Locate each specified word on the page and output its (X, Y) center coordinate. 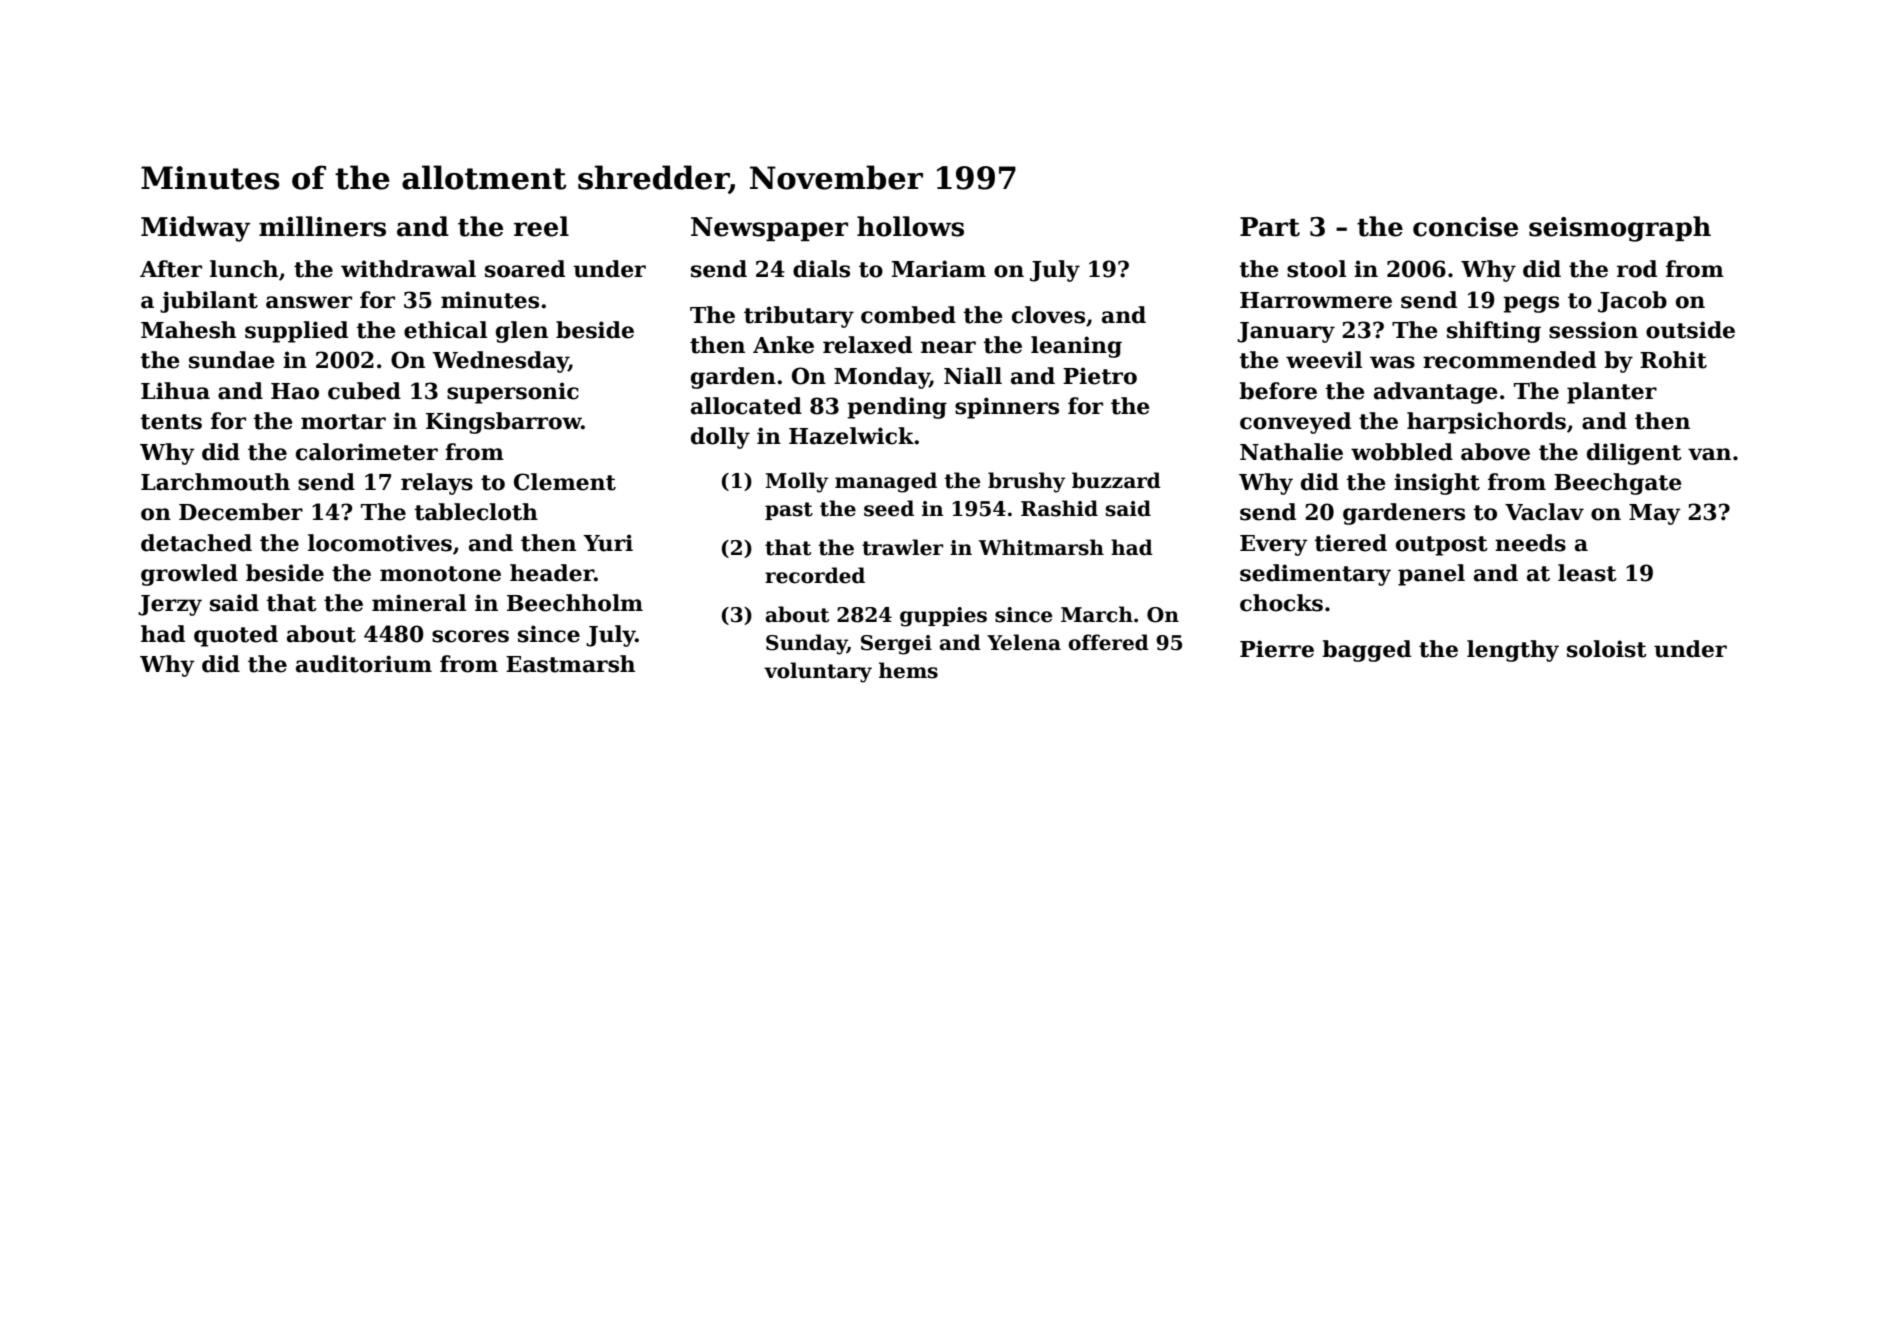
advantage (1436, 393)
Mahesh (188, 330)
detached (196, 543)
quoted (236, 636)
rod (1637, 269)
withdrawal (408, 269)
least (1587, 573)
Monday (882, 378)
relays (437, 484)
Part (1270, 227)
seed (889, 508)
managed (886, 482)
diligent (1634, 454)
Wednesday (500, 362)
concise (1465, 227)
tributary (799, 317)
